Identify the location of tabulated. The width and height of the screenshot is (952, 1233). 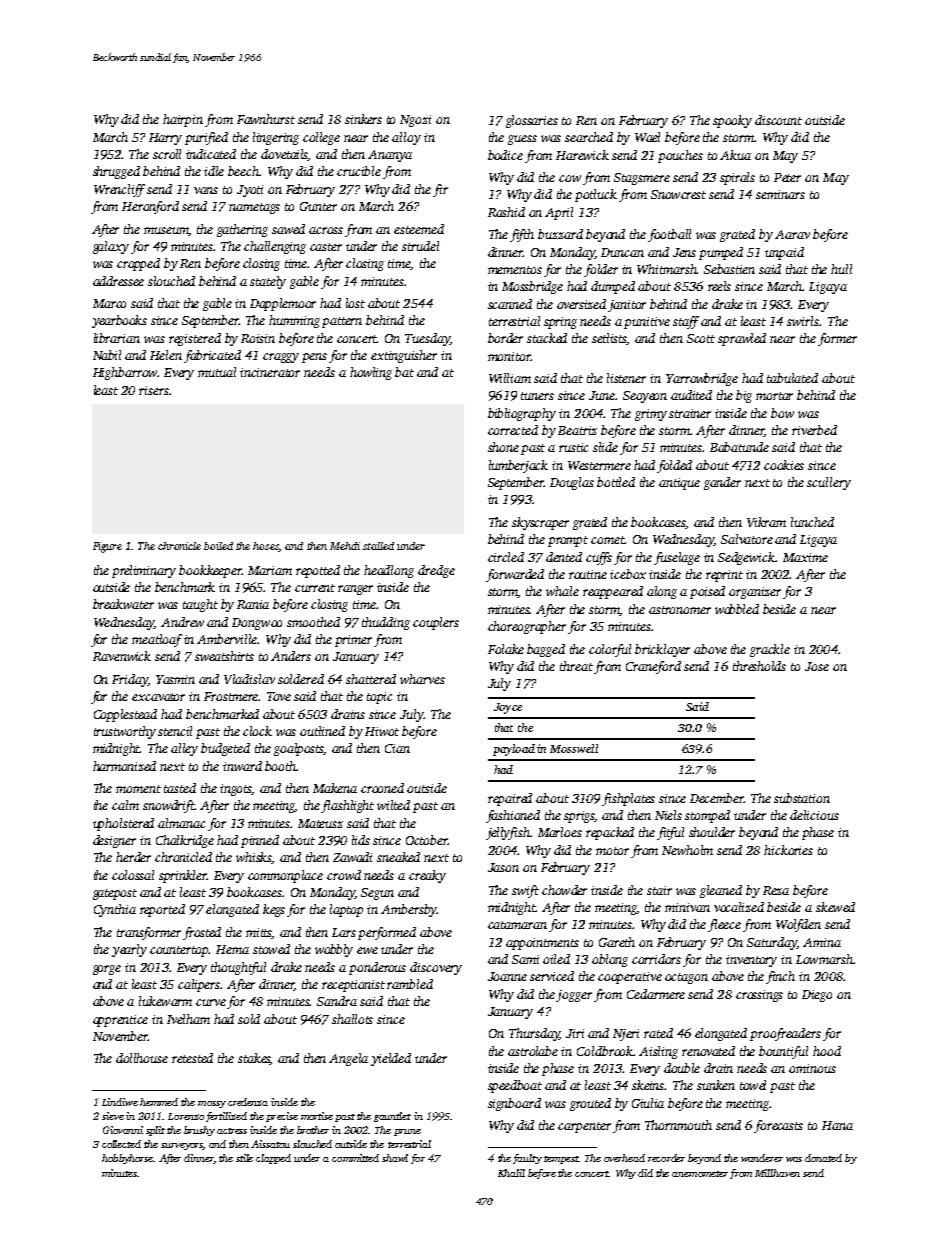
(792, 378).
